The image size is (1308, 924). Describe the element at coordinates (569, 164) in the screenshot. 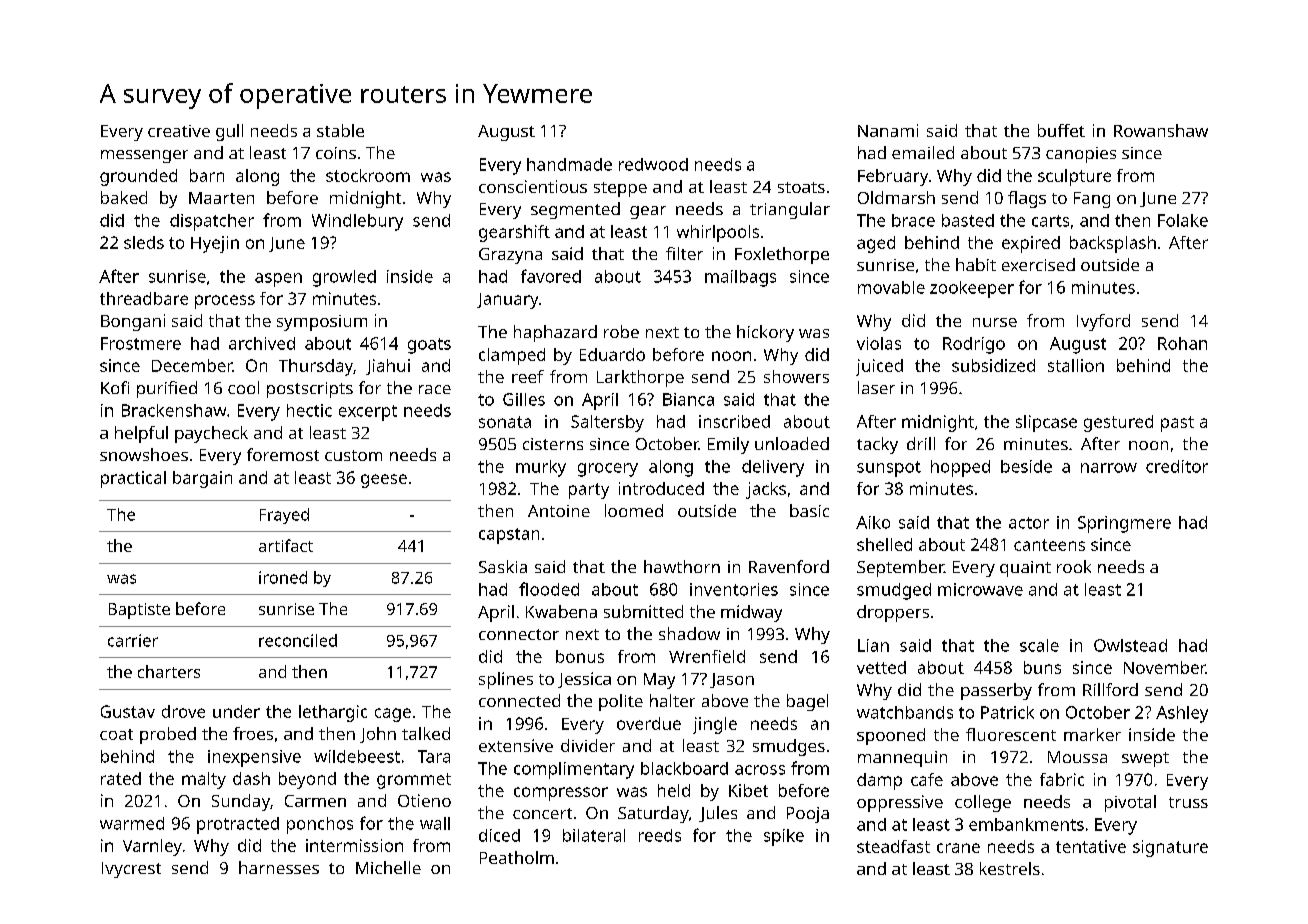

I see `handmade` at that location.
